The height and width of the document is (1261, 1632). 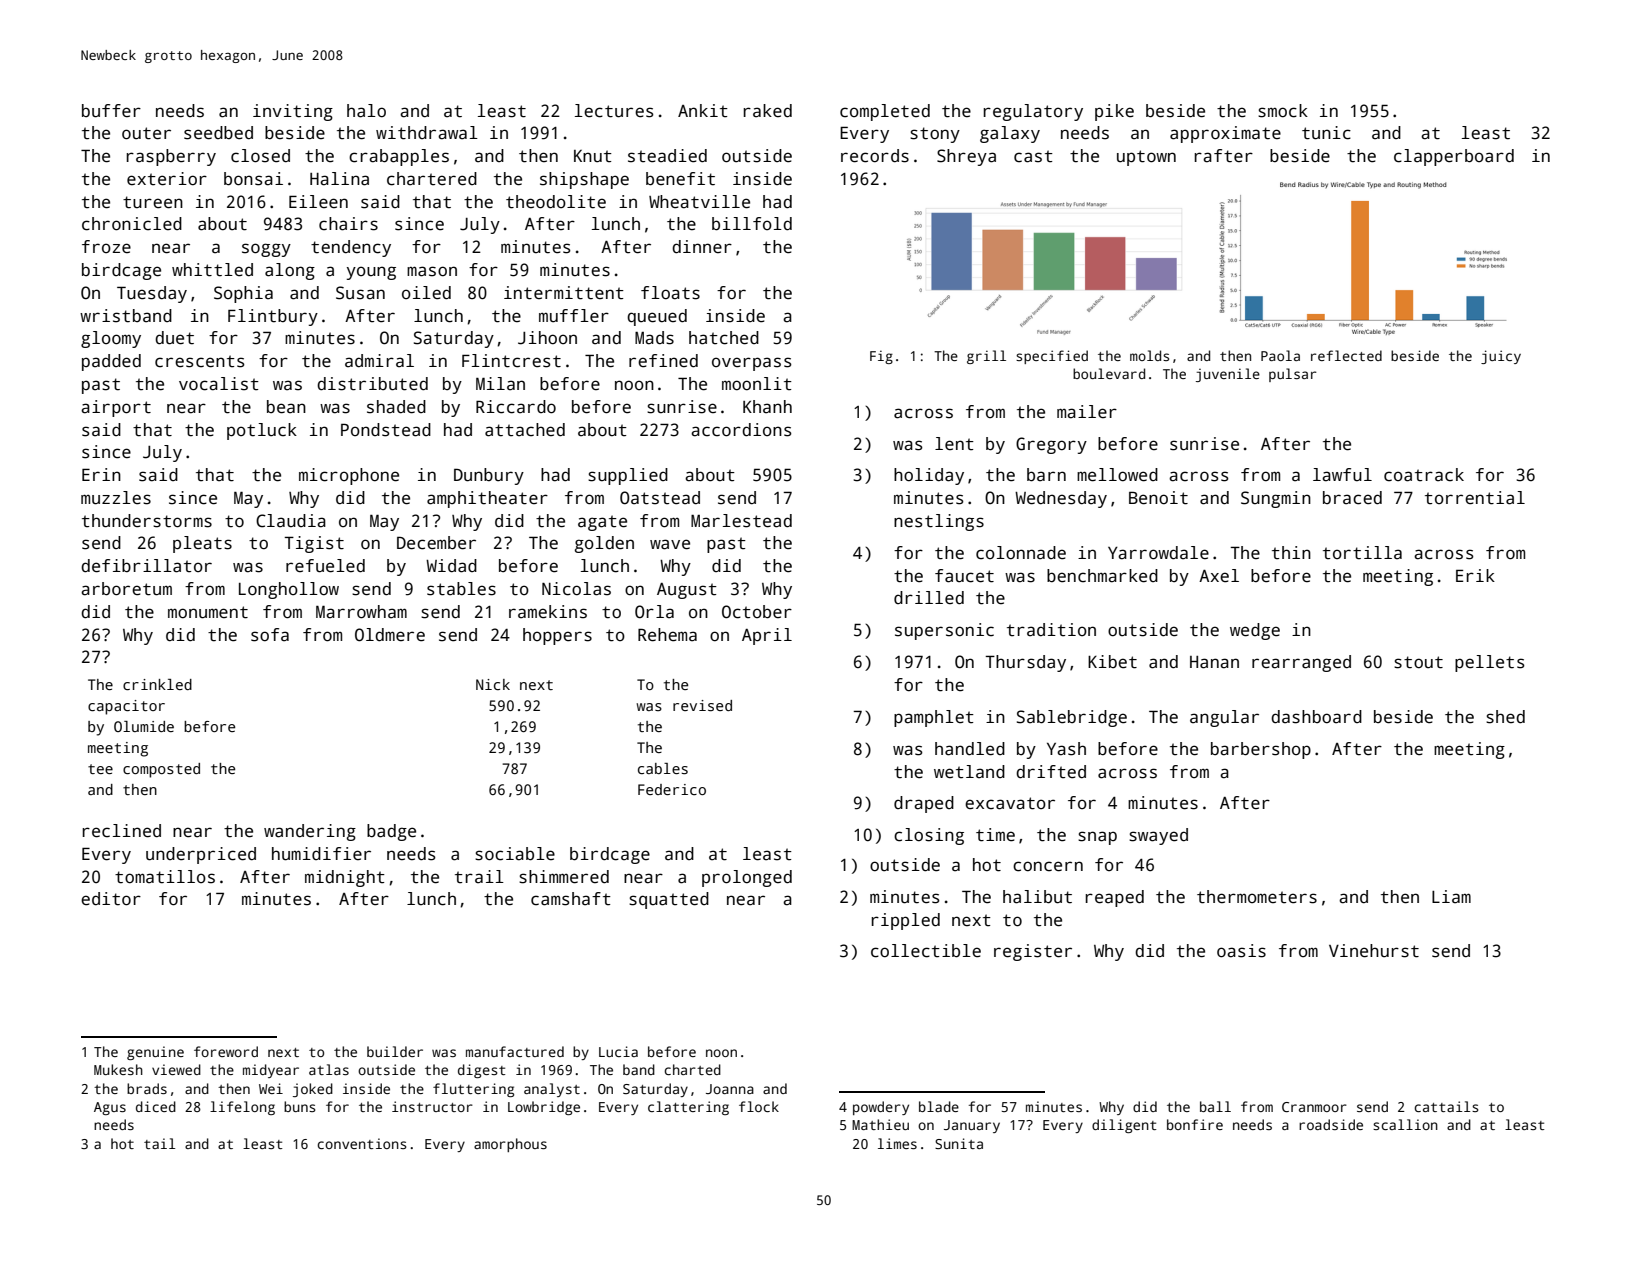 What do you see at coordinates (111, 111) in the document?
I see `buffer` at bounding box center [111, 111].
